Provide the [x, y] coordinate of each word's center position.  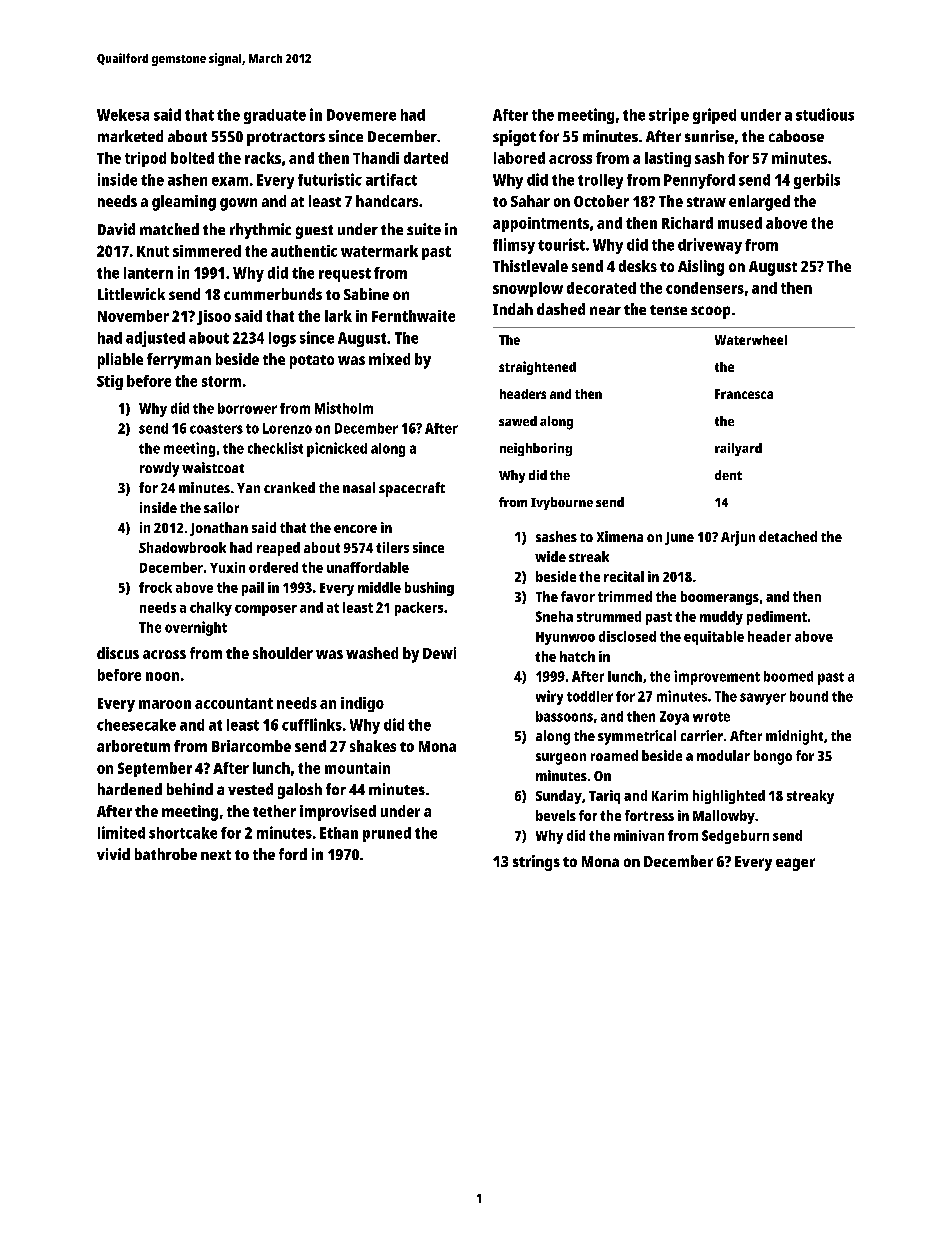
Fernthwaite [413, 316]
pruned [387, 834]
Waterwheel [751, 340]
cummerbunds [273, 294]
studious [825, 114]
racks [263, 158]
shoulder [283, 653]
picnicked [337, 449]
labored [519, 158]
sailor [221, 507]
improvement [717, 677]
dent [728, 475]
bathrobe [166, 854]
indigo [362, 704]
